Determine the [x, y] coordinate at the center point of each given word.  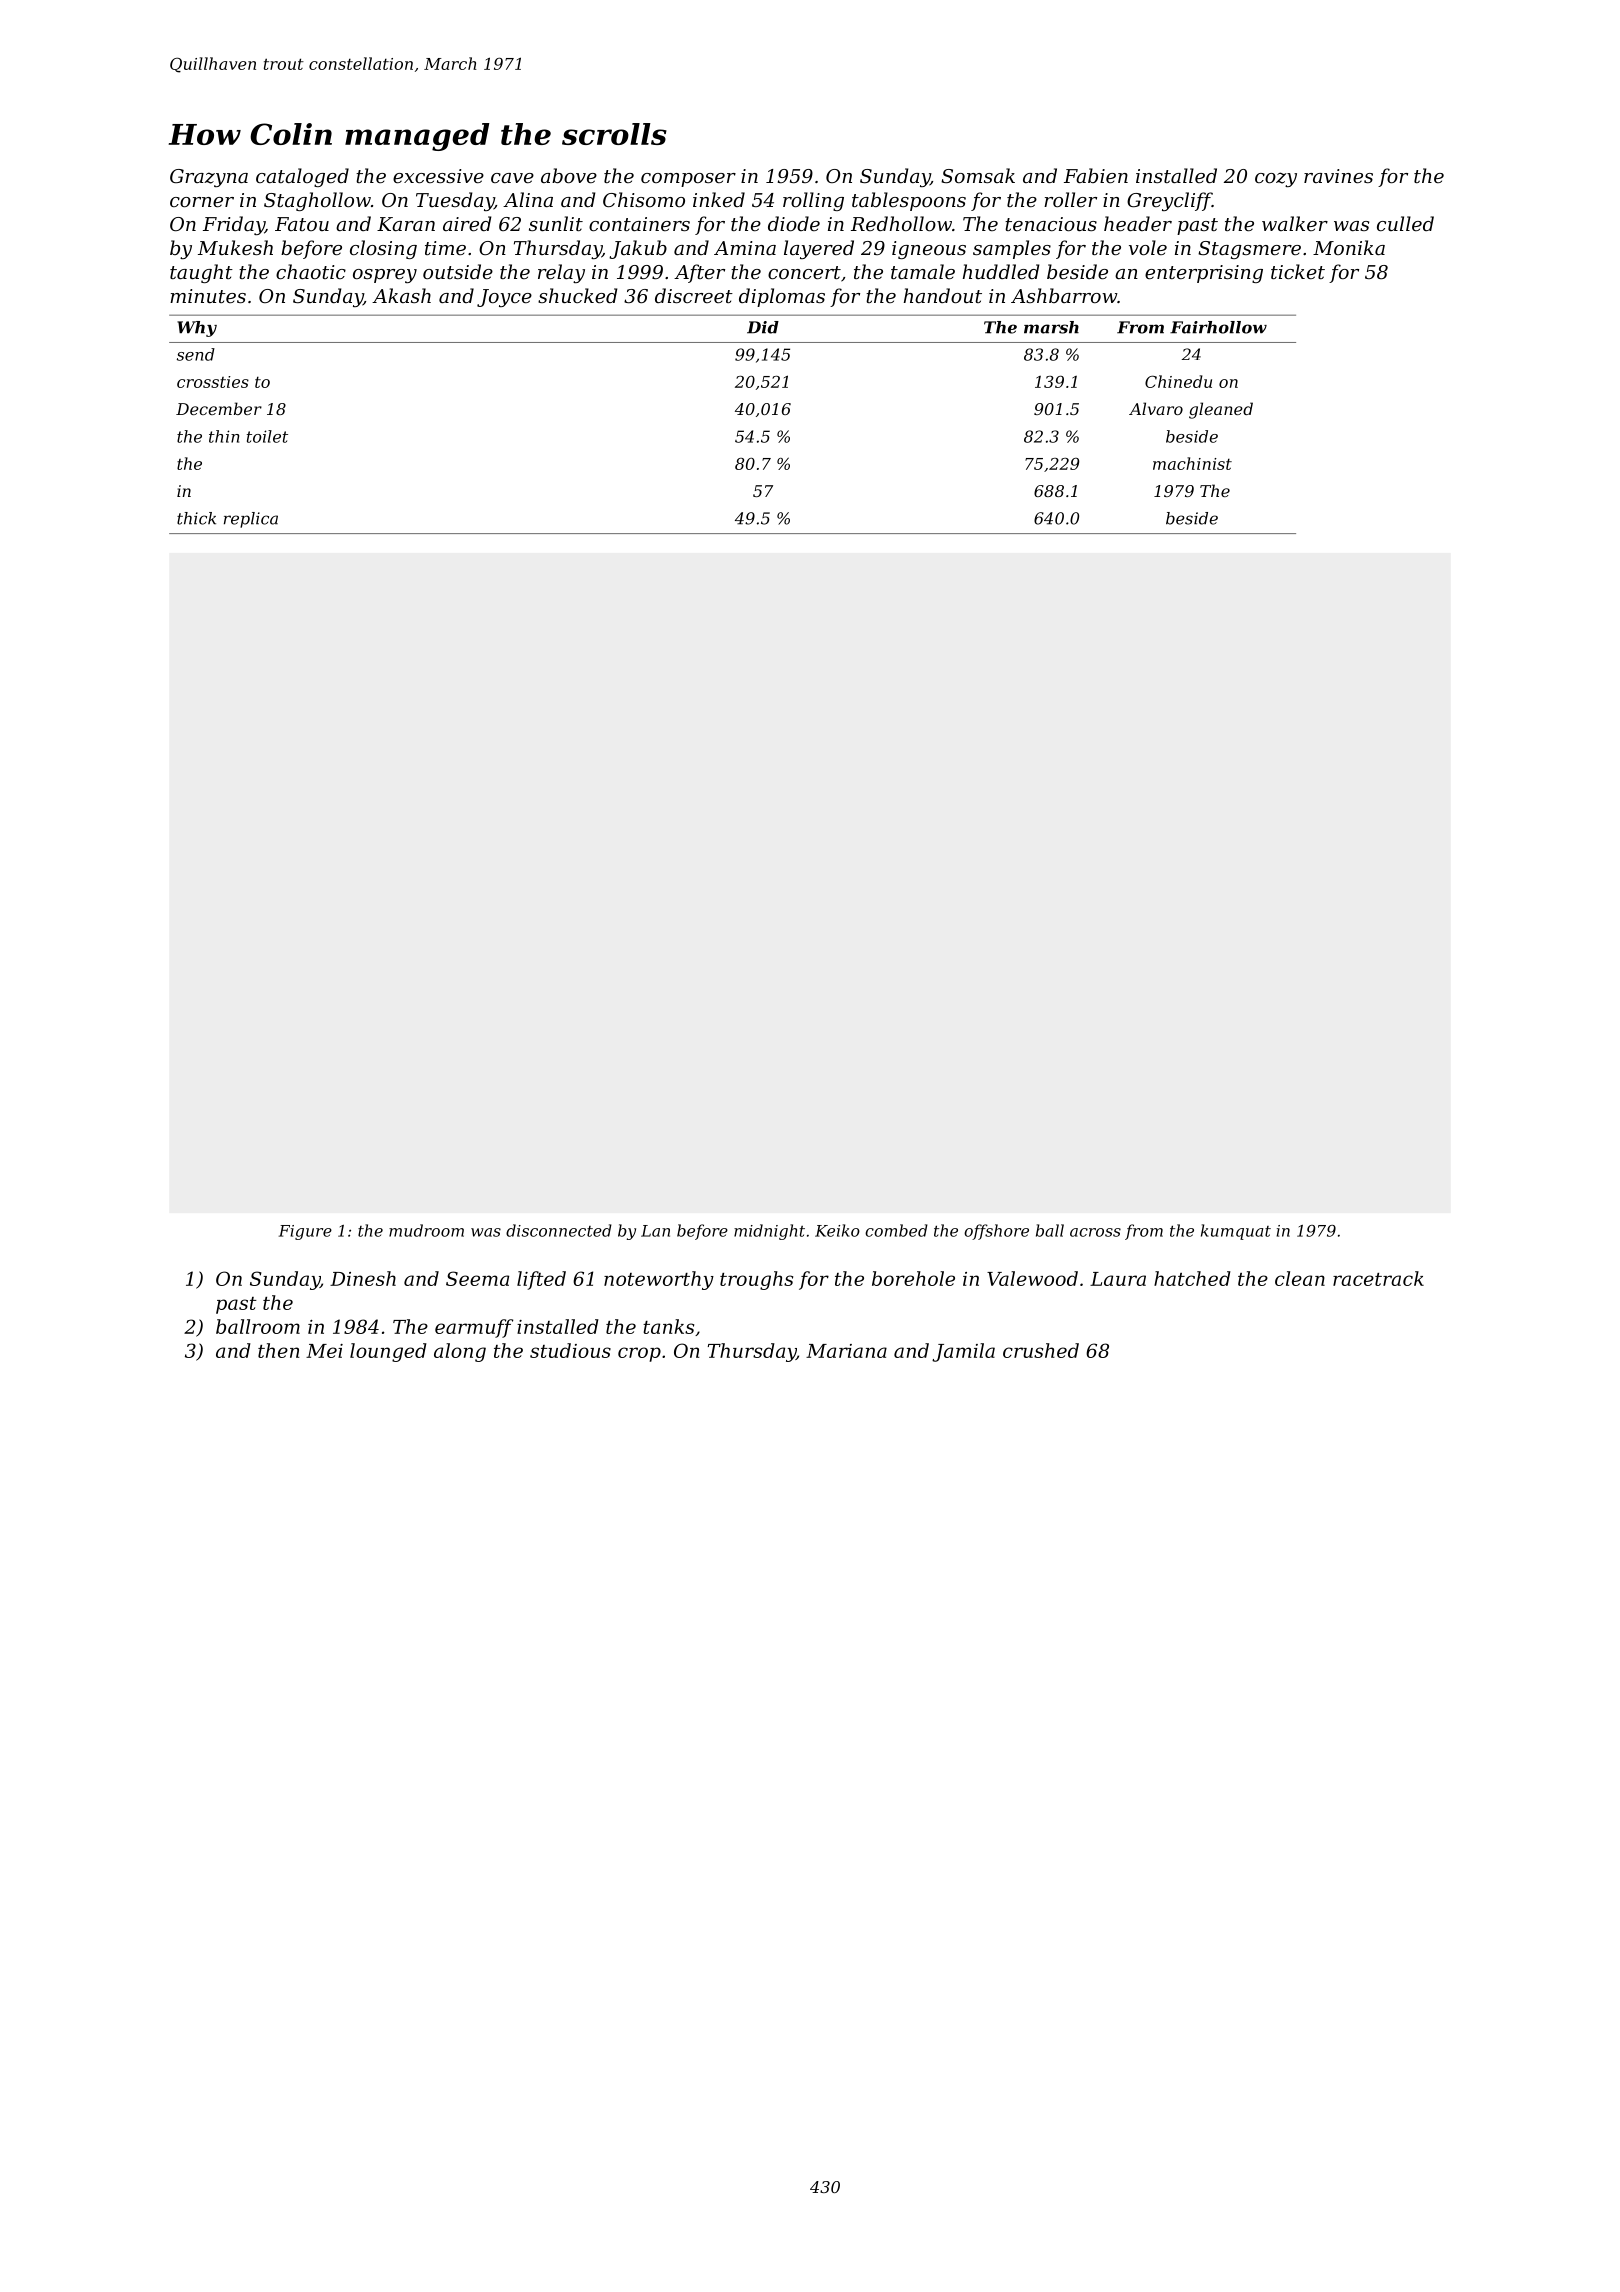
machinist [1192, 463]
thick [196, 518]
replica [251, 520]
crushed [1041, 1350]
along [460, 1352]
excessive [438, 176]
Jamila [963, 1352]
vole [1148, 247]
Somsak [978, 175]
